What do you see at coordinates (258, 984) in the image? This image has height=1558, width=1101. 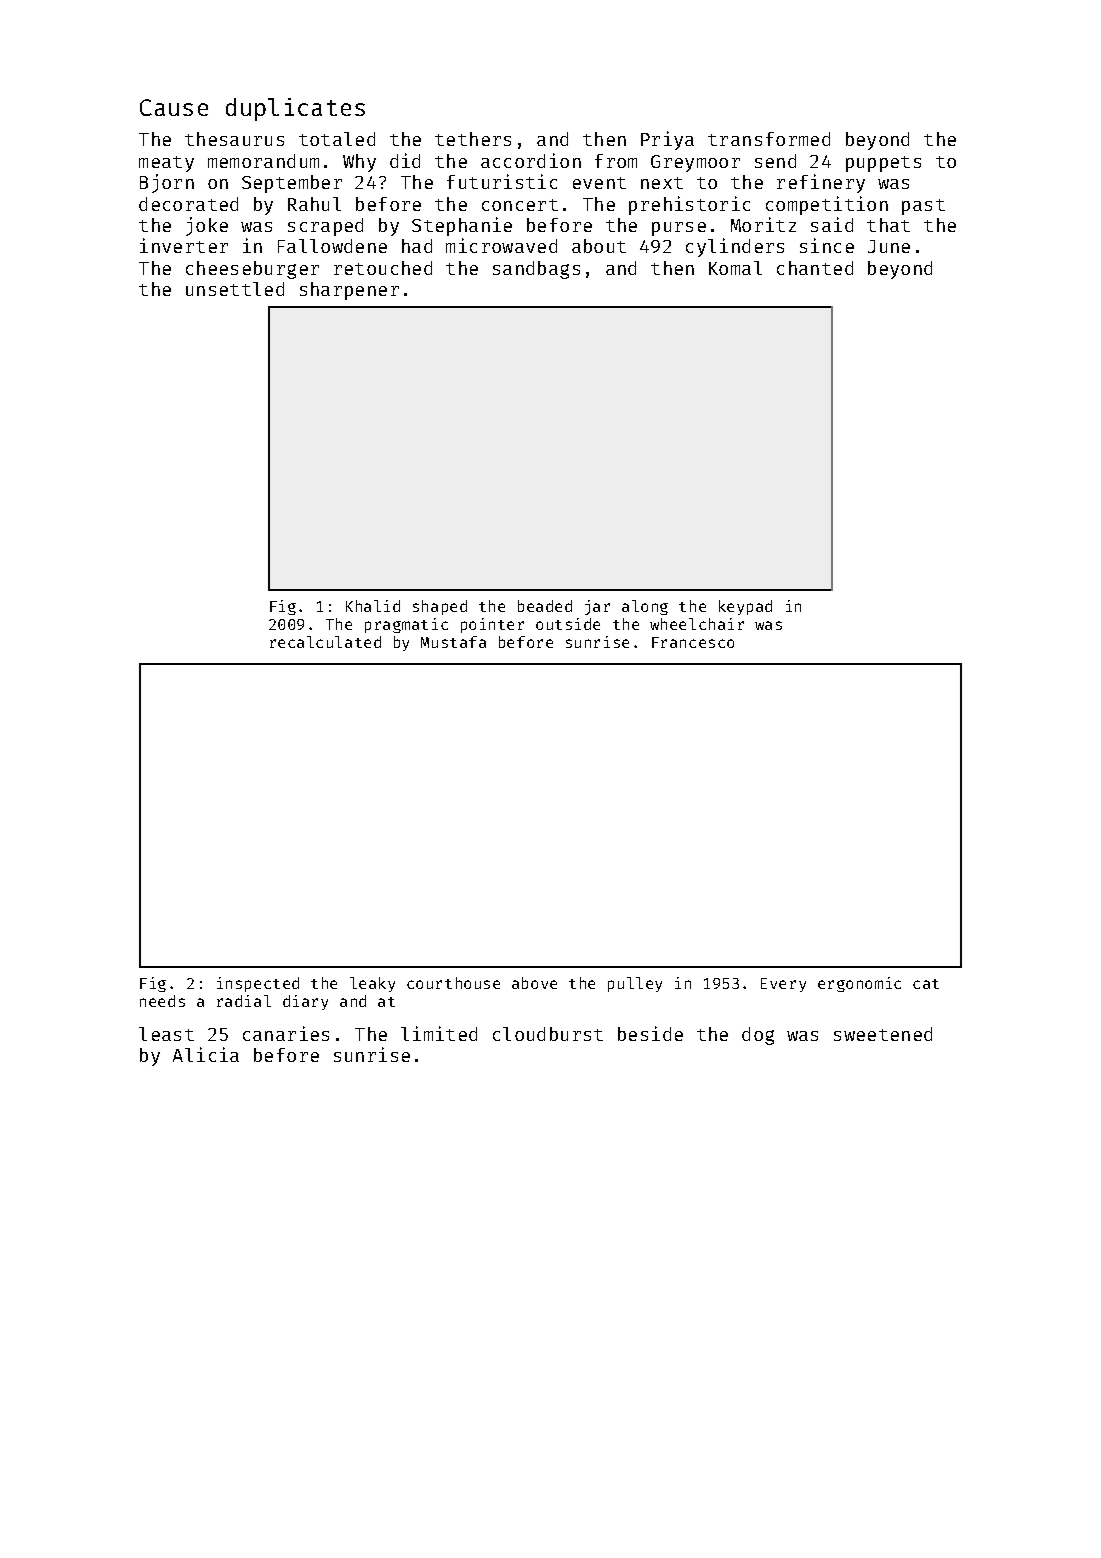 I see `inspected` at bounding box center [258, 984].
